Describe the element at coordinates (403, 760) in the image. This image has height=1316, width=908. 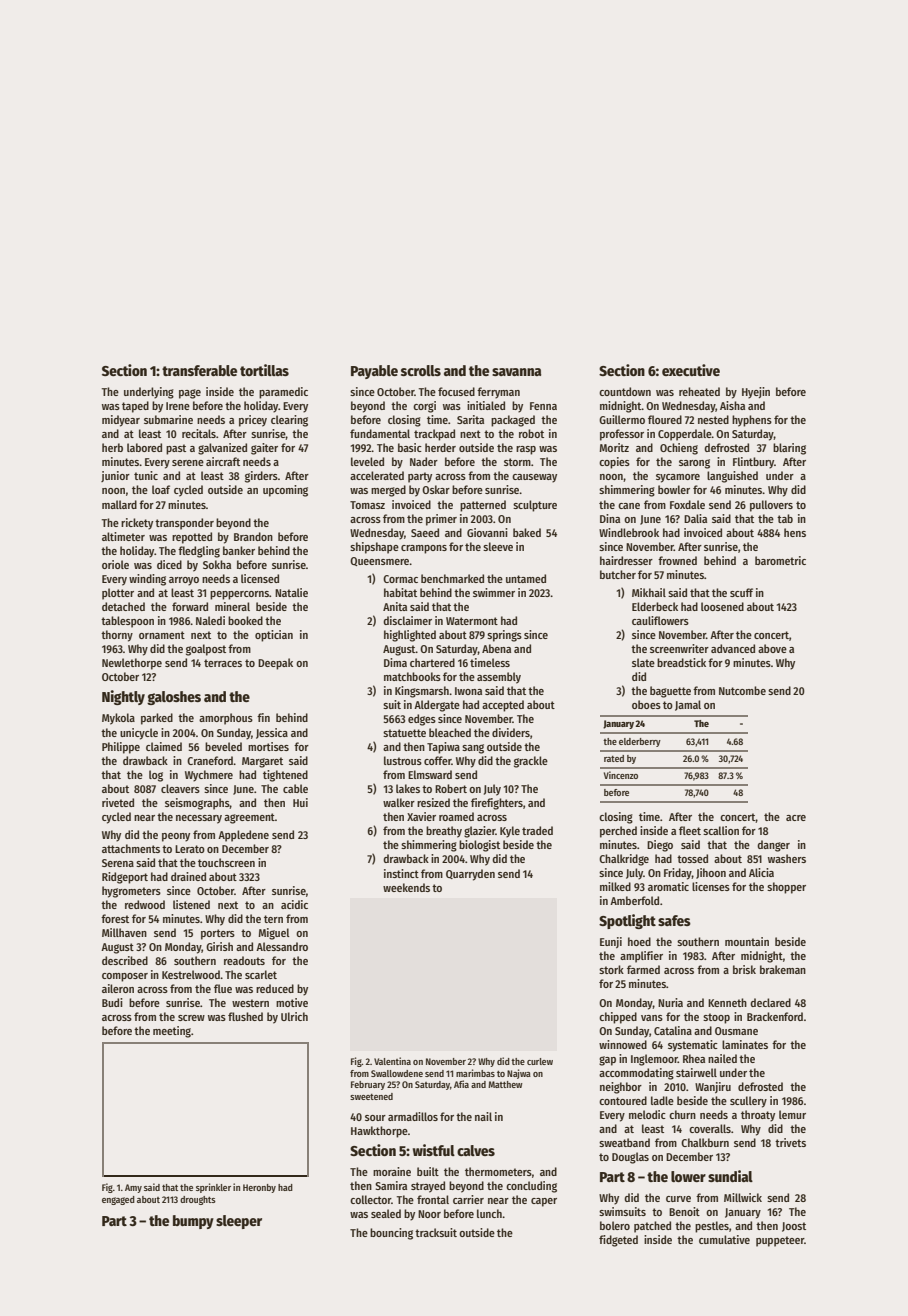
I see `lustrous` at that location.
